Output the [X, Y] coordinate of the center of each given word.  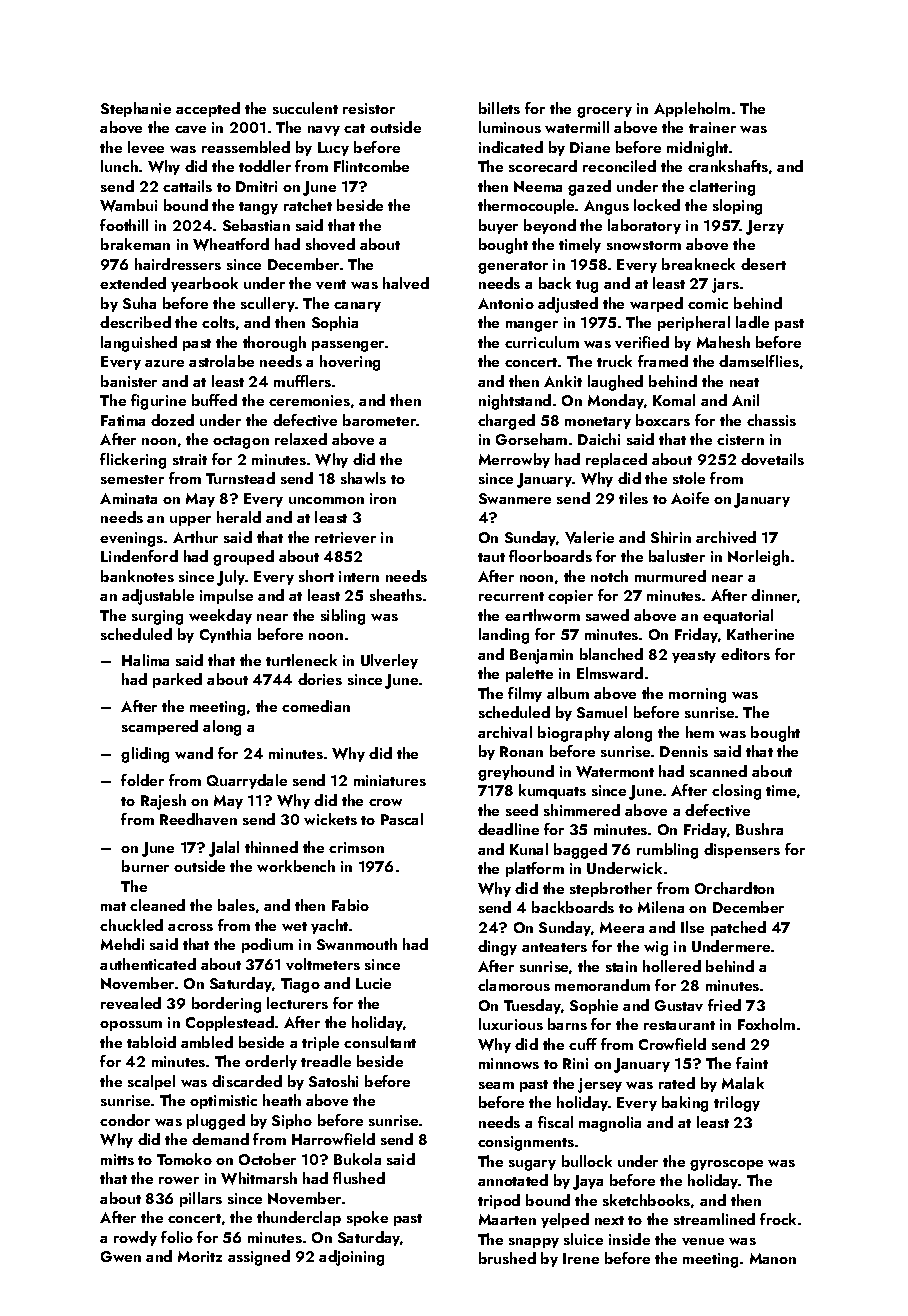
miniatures [390, 780]
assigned [259, 1258]
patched [738, 928]
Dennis [684, 751]
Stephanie [136, 109]
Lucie [373, 983]
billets [499, 108]
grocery [604, 112]
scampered [160, 727]
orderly [271, 1062]
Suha [139, 303]
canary [357, 307]
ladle [752, 322]
